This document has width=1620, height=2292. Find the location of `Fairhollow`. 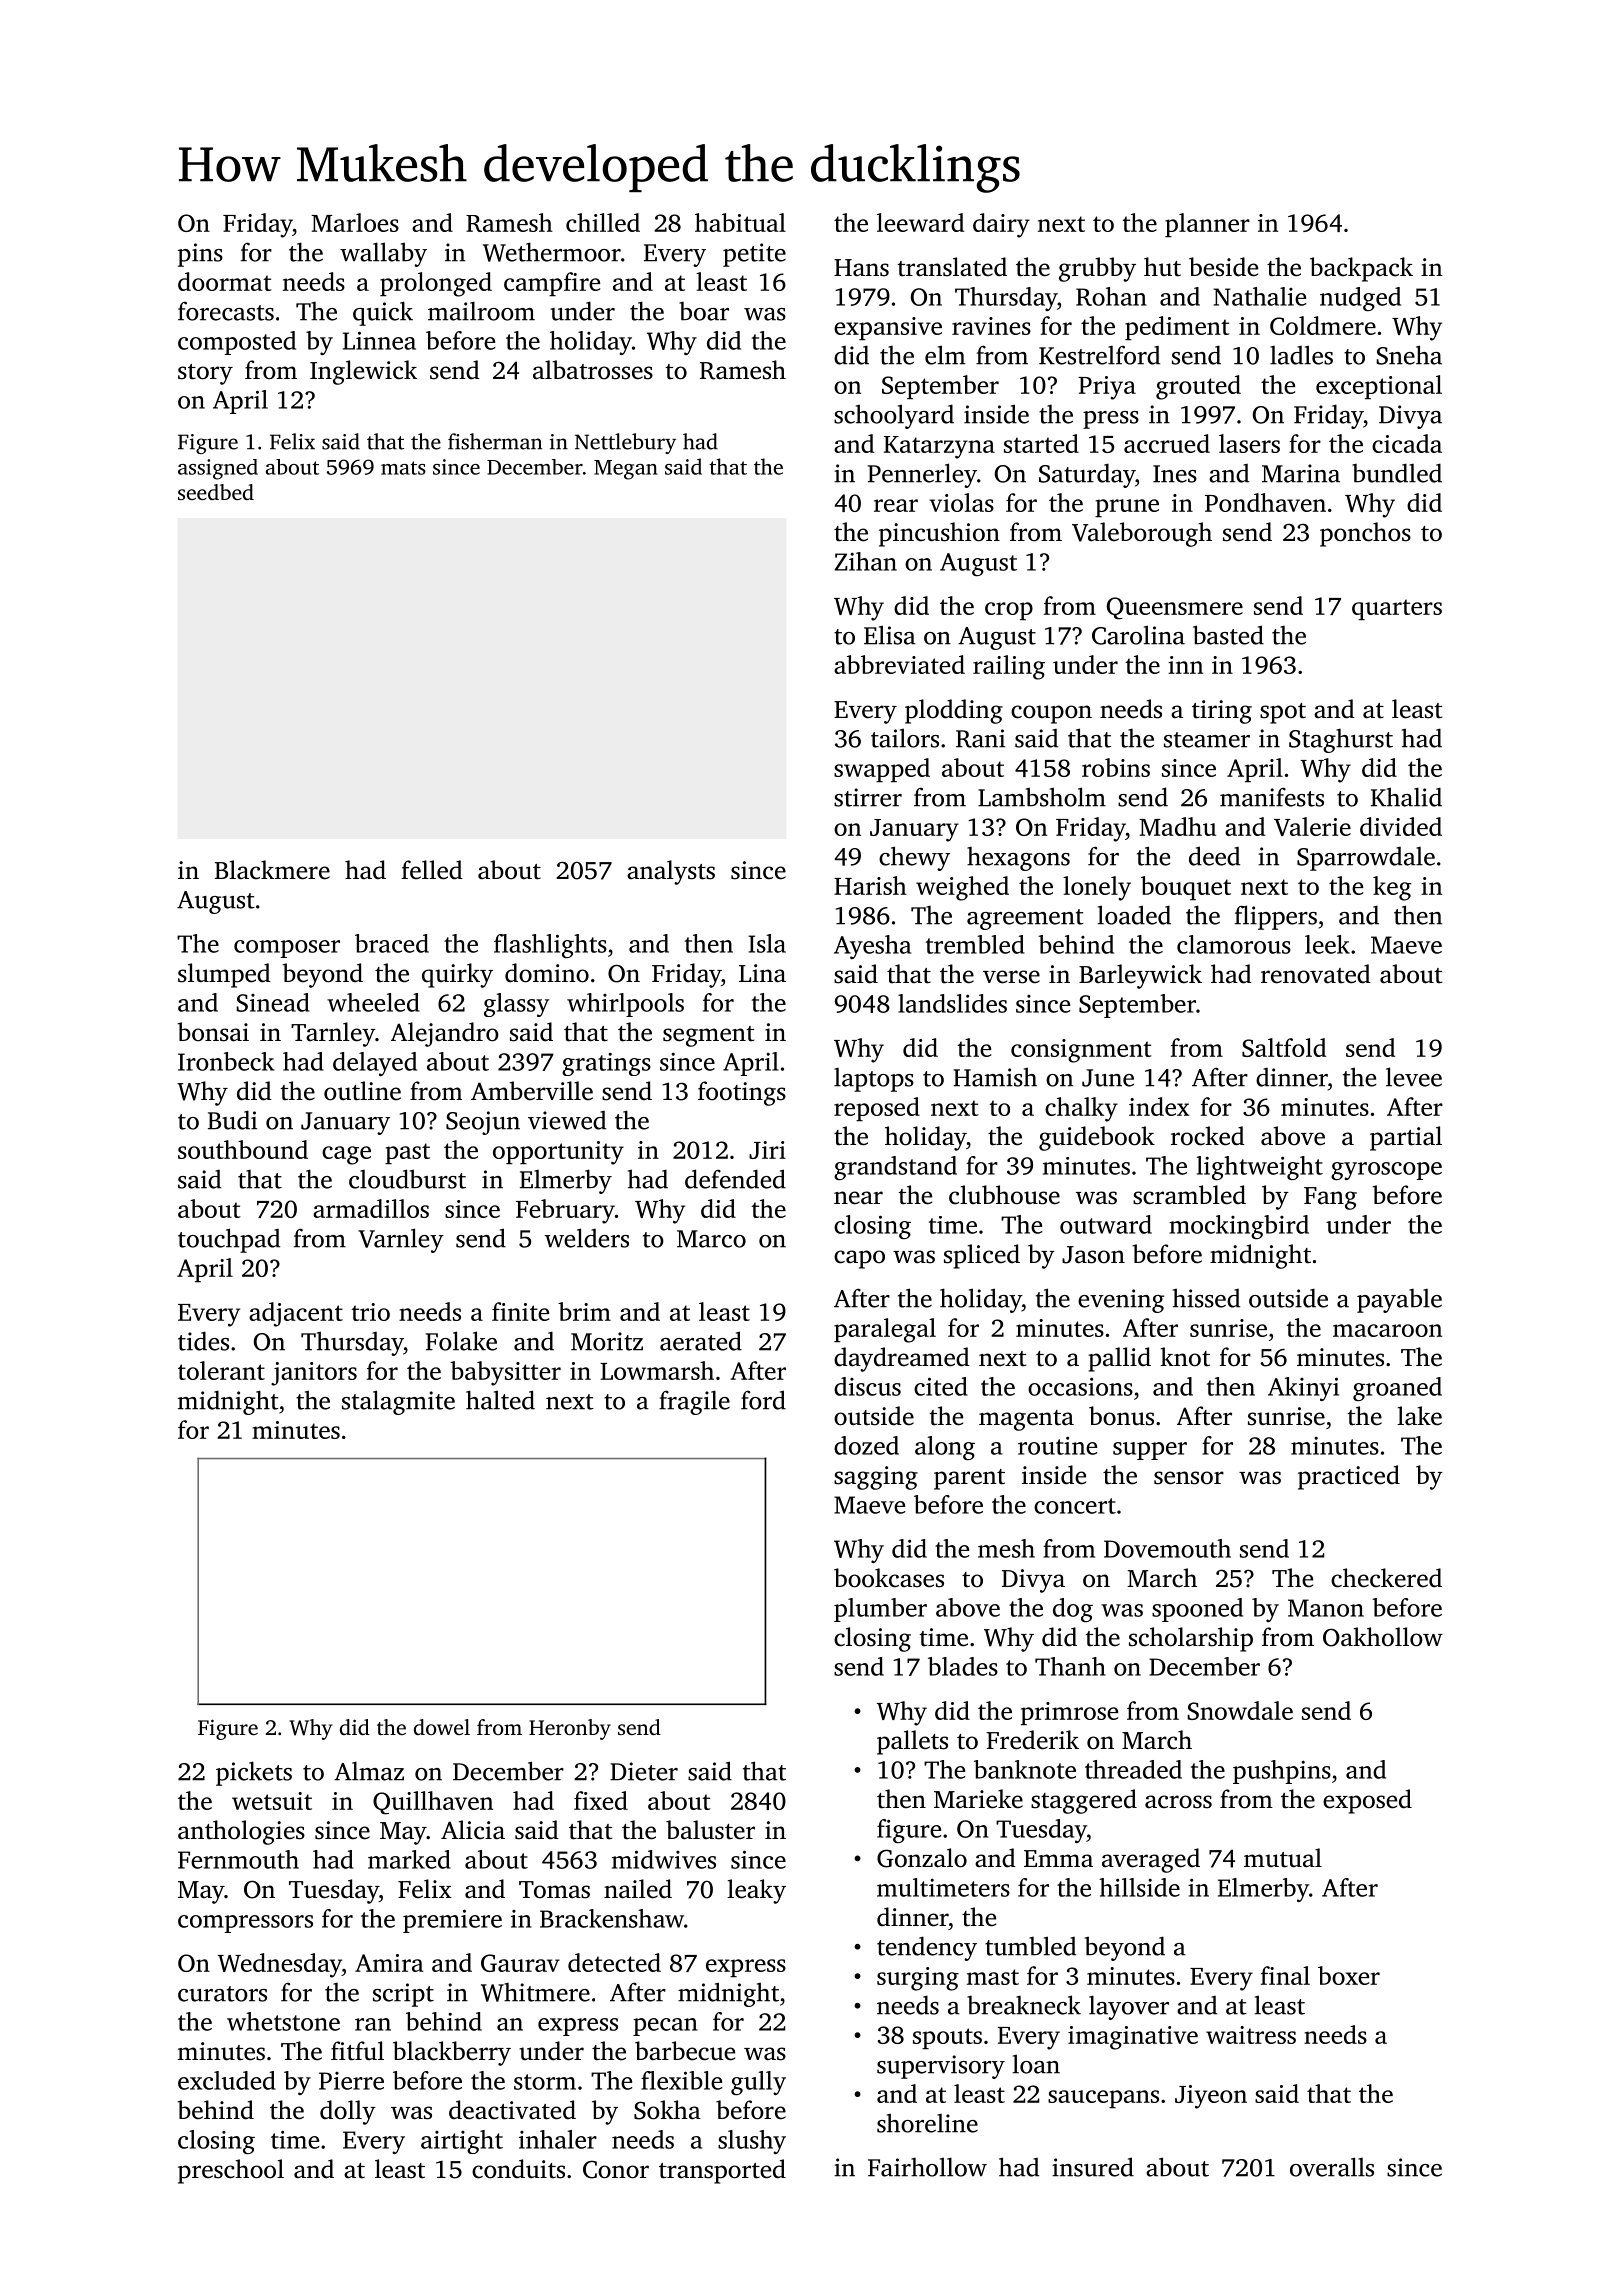

Fairhollow is located at coordinates (927, 2167).
